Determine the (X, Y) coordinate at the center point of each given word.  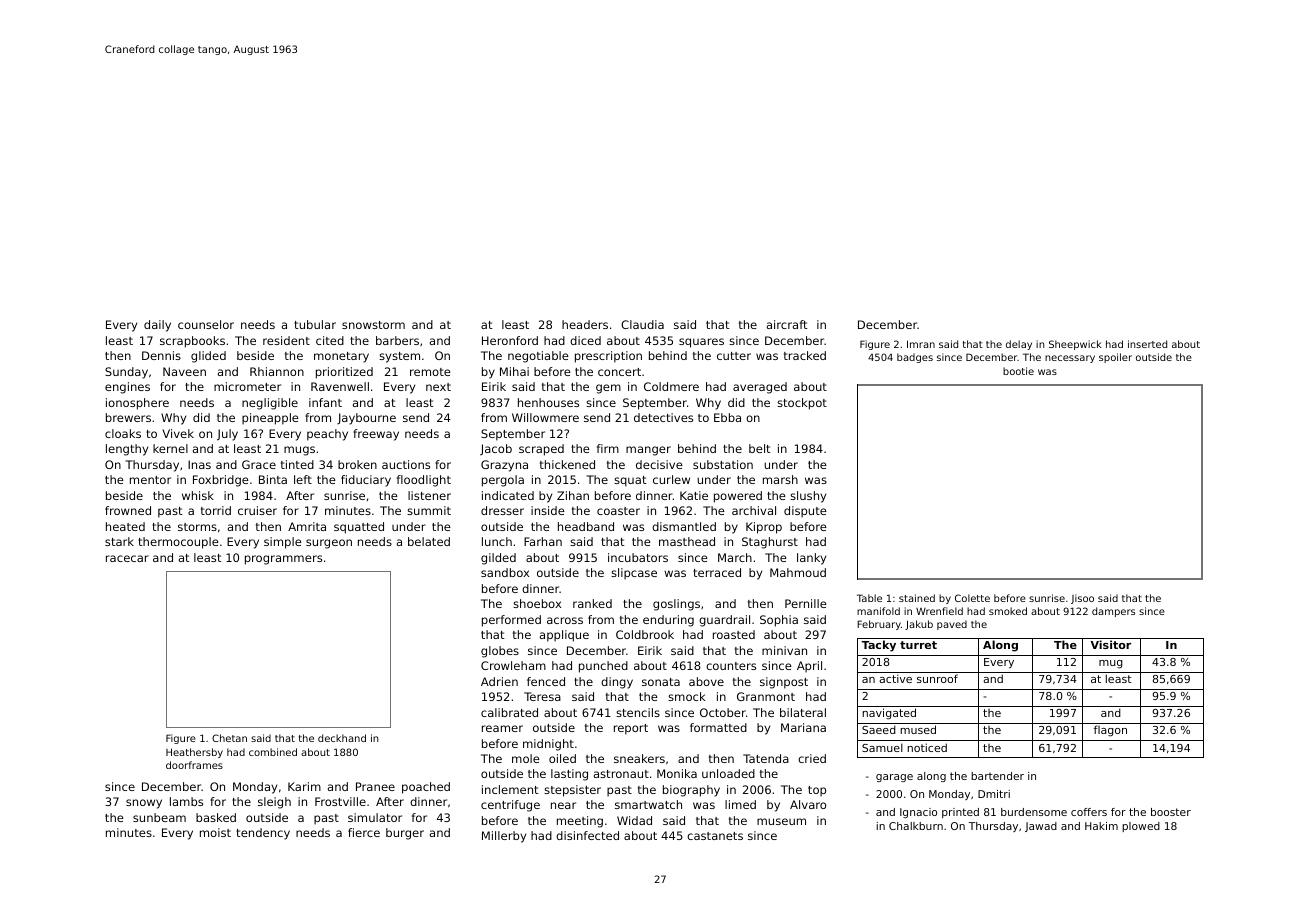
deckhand (342, 738)
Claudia (642, 324)
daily (157, 326)
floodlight (424, 481)
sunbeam (159, 817)
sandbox (505, 572)
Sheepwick (1075, 345)
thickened (567, 464)
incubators (638, 557)
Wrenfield (939, 611)
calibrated (509, 712)
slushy (808, 497)
